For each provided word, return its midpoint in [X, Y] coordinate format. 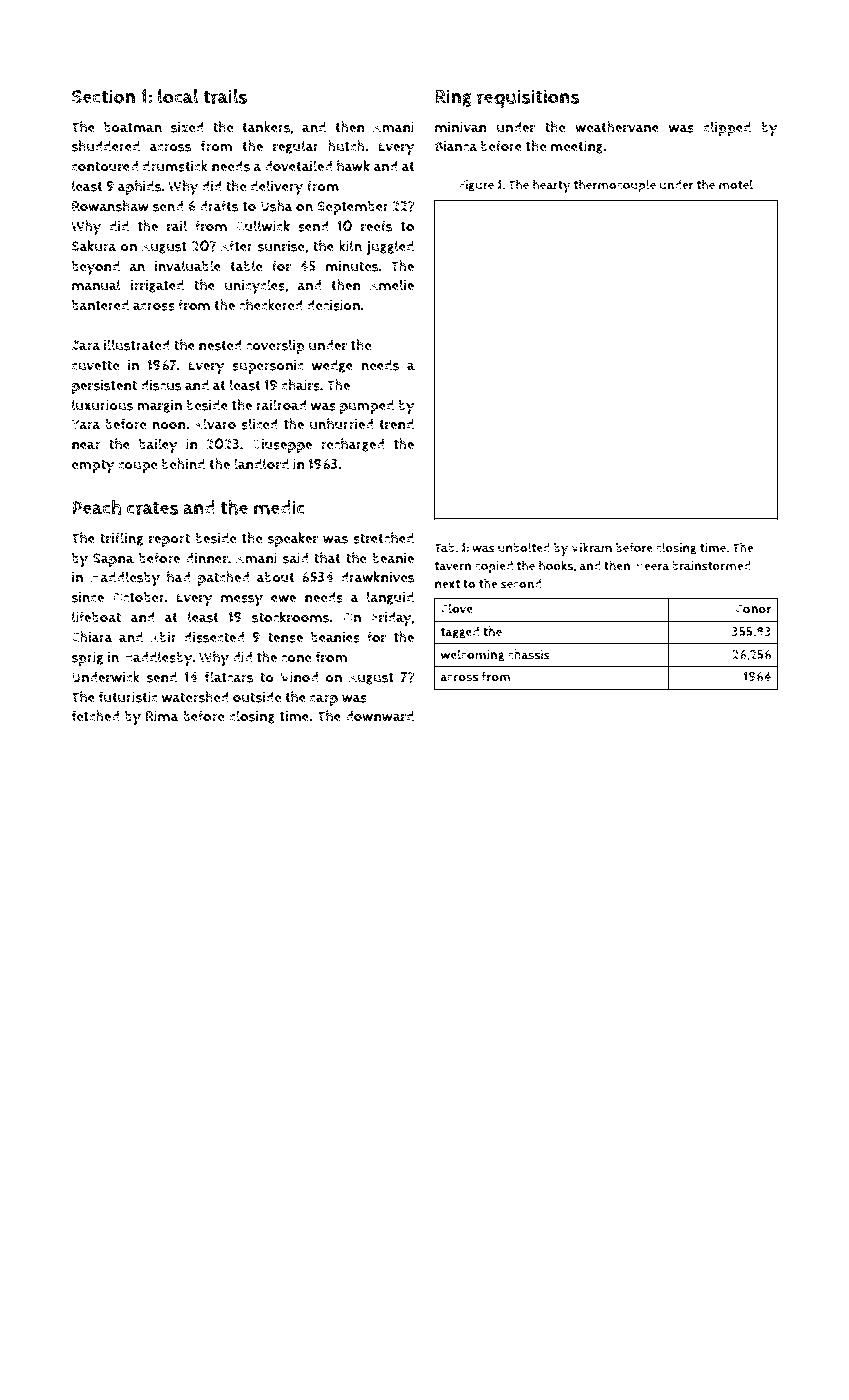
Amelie [392, 285]
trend [396, 424]
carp [324, 700]
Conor [753, 609]
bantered [100, 305]
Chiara [92, 637]
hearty [552, 186]
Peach [96, 507]
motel [736, 184]
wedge [332, 366]
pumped [367, 406]
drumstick [175, 166]
